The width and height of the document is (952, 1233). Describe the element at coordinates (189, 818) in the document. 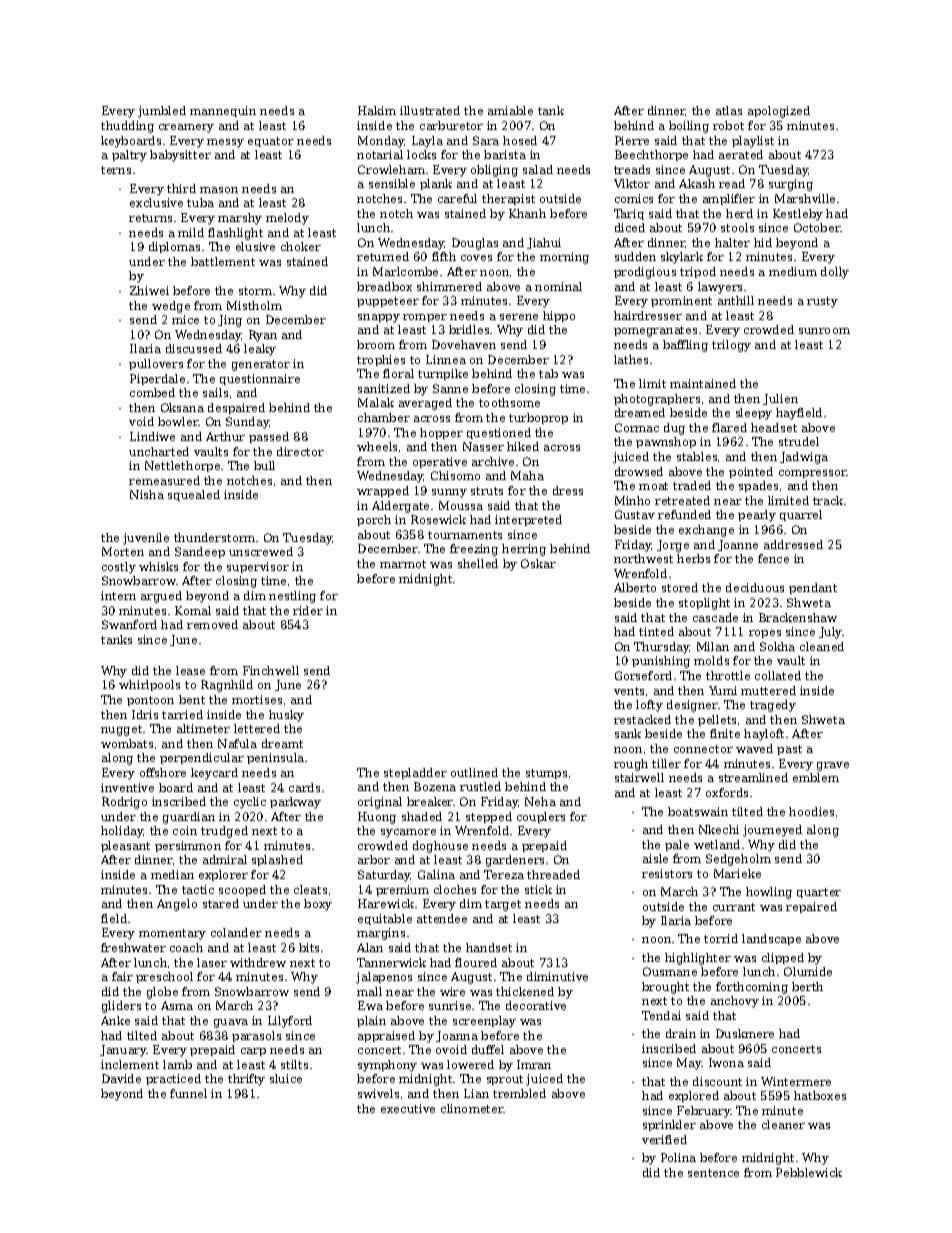

I see `guardian` at that location.
